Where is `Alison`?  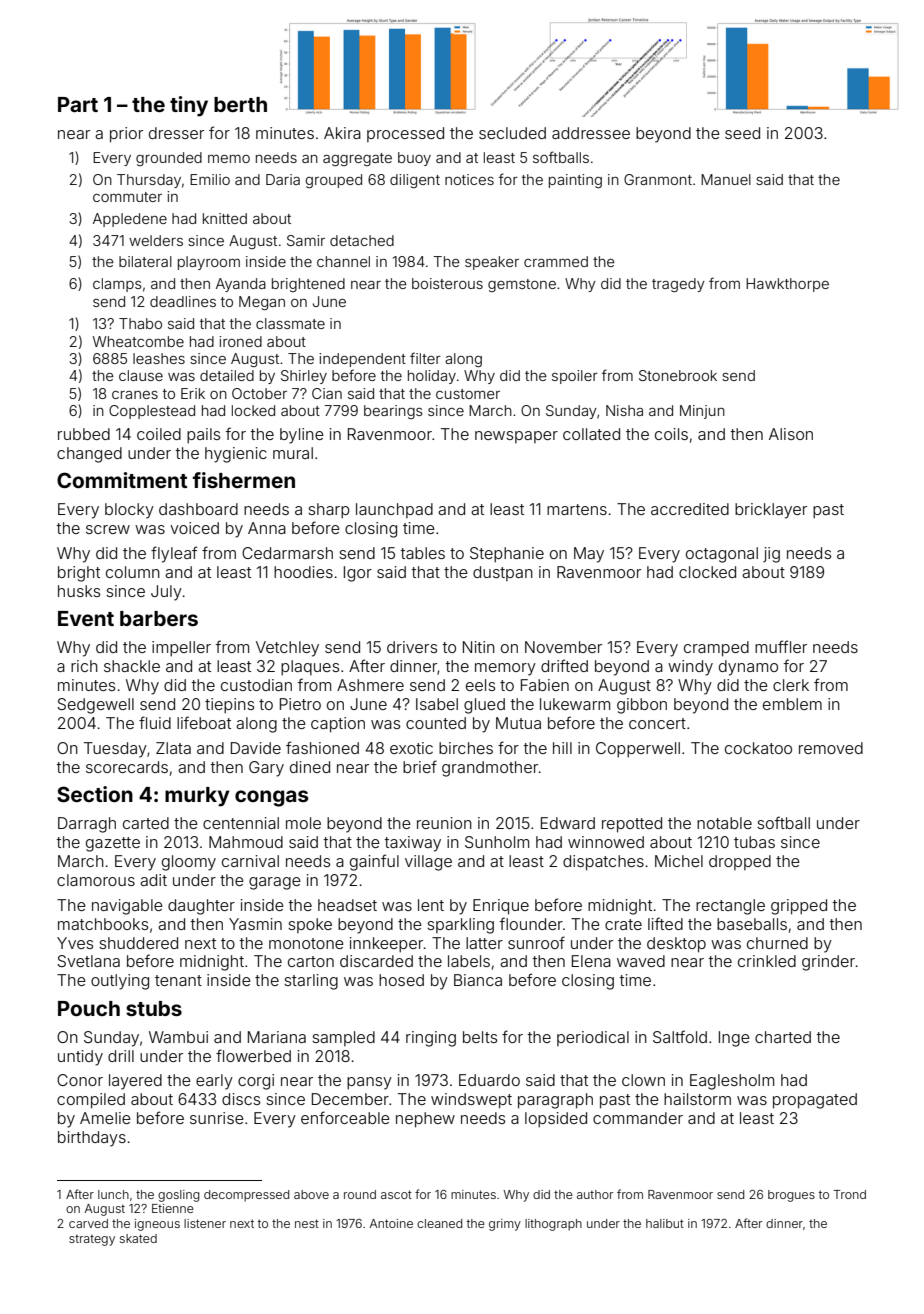 Alison is located at coordinates (791, 434).
